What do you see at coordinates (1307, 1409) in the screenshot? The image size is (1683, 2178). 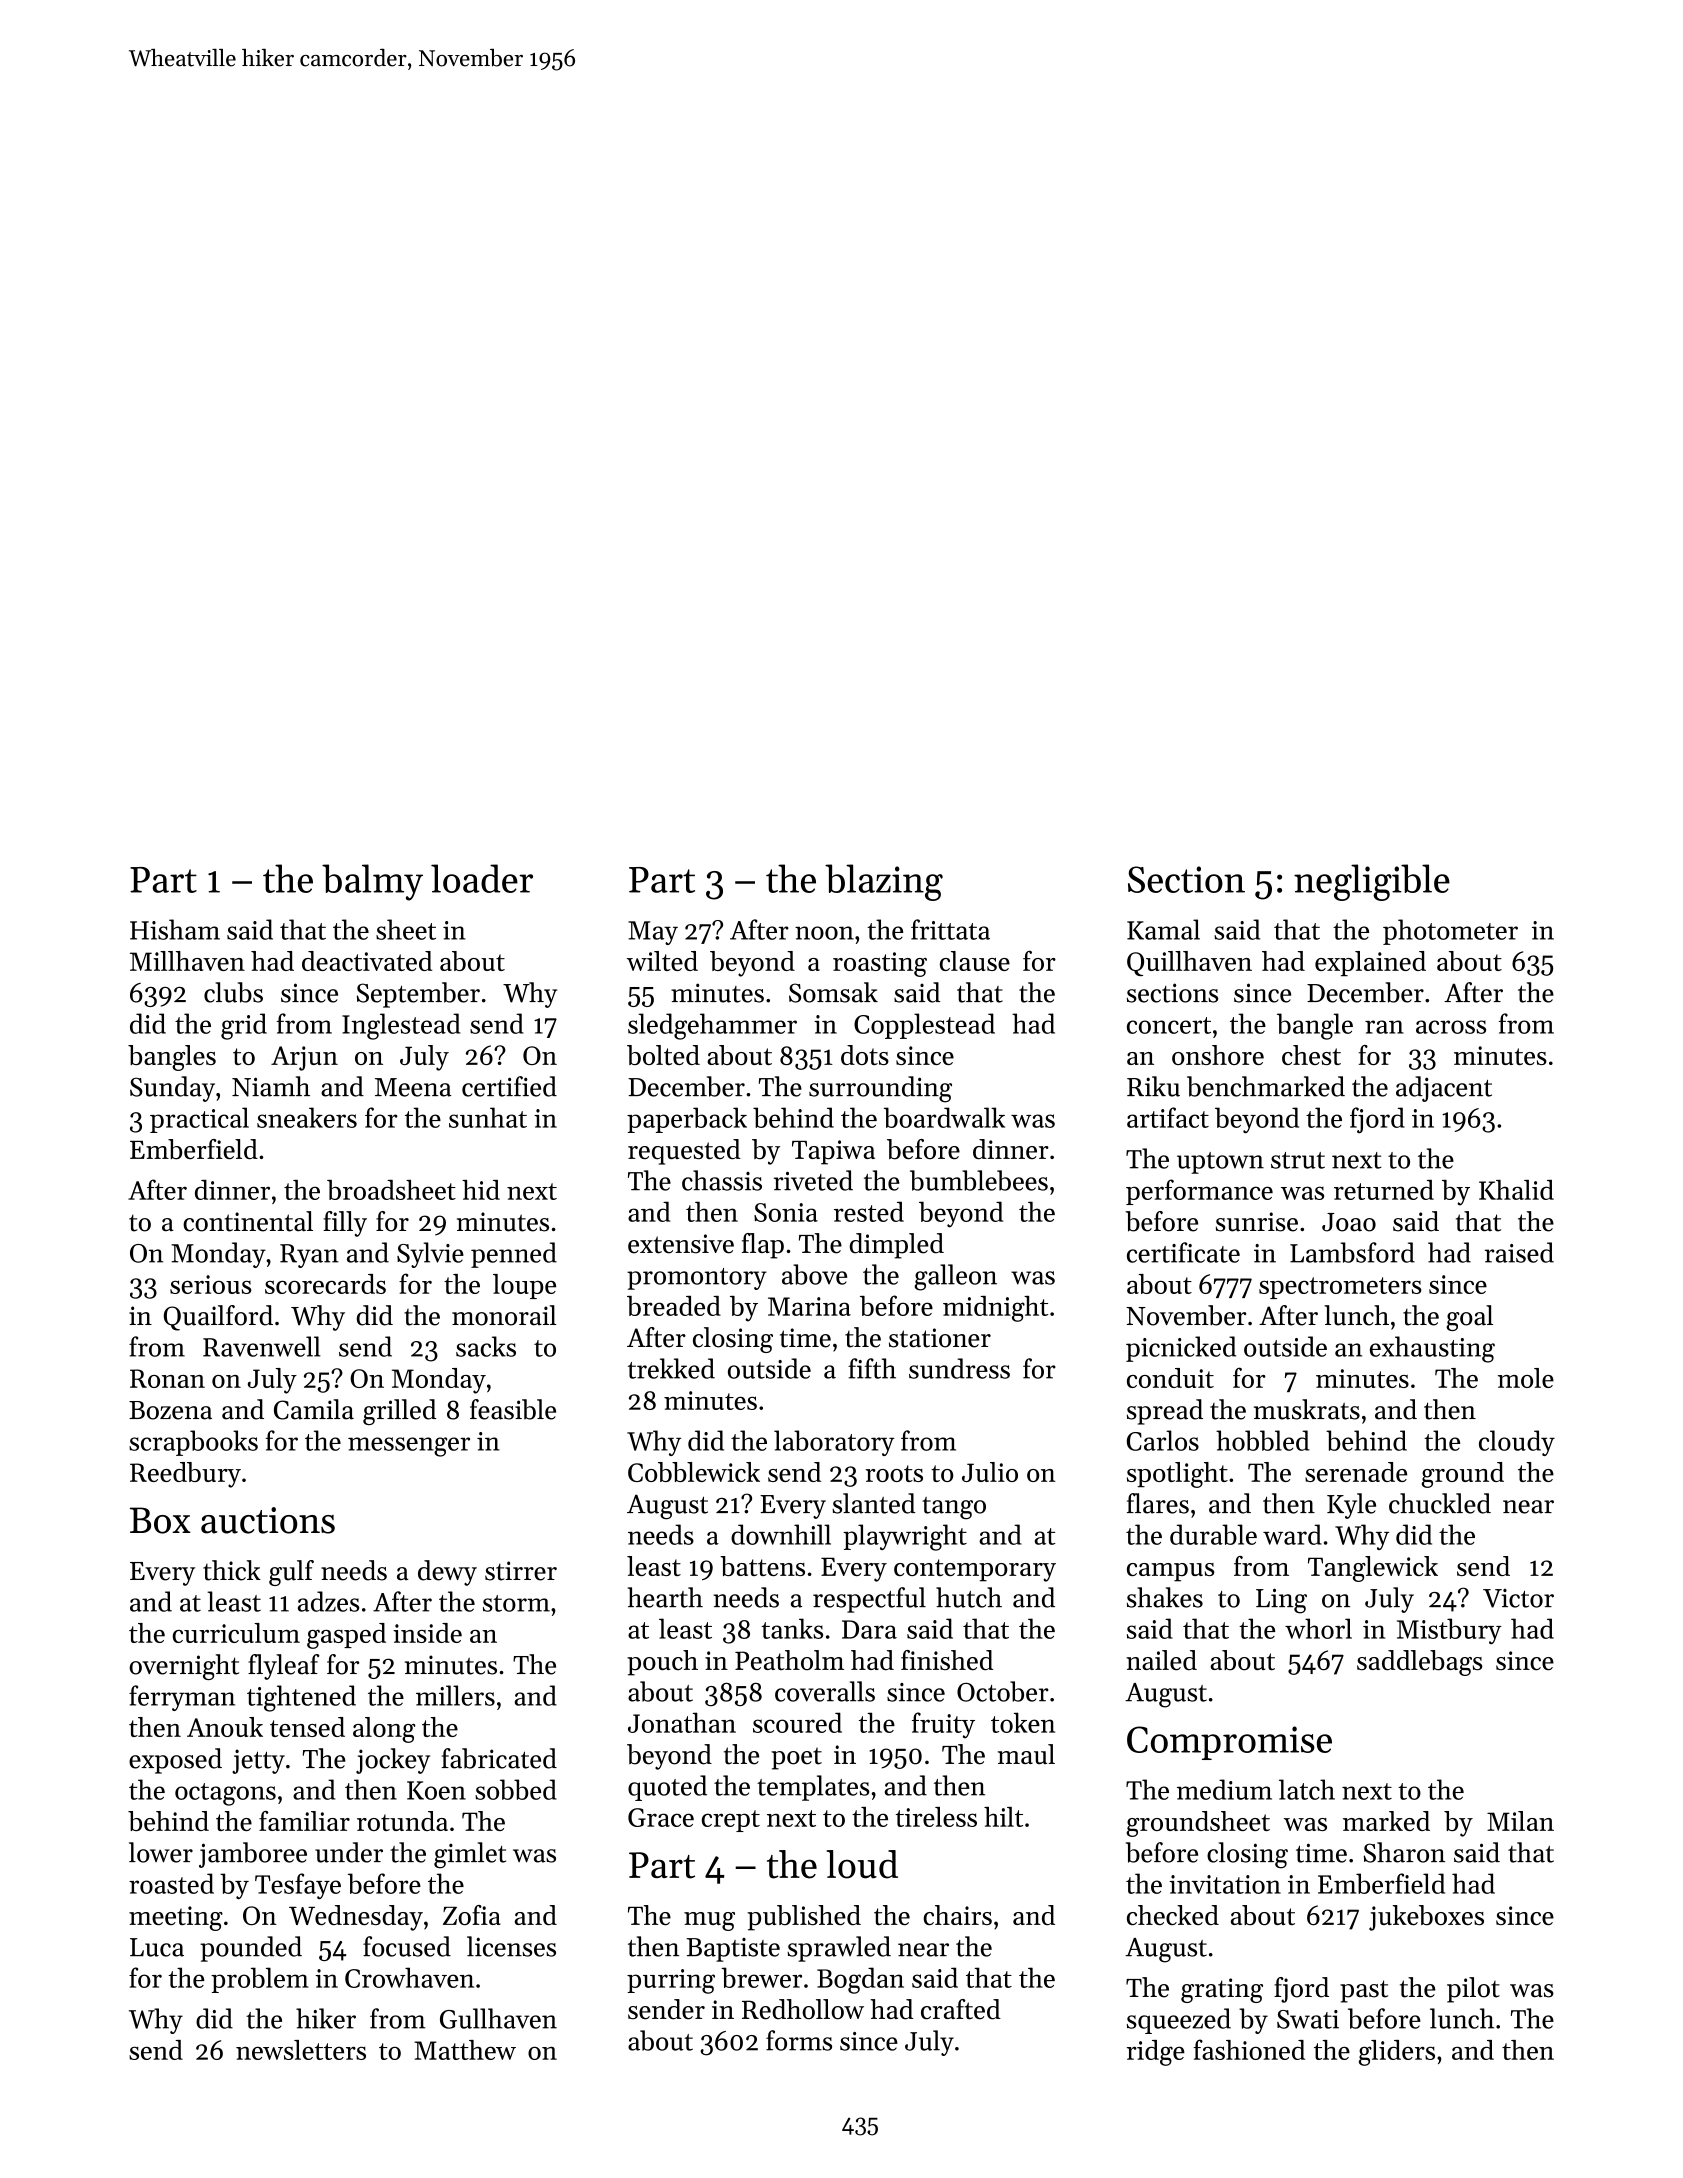 I see `muskrats` at bounding box center [1307, 1409].
